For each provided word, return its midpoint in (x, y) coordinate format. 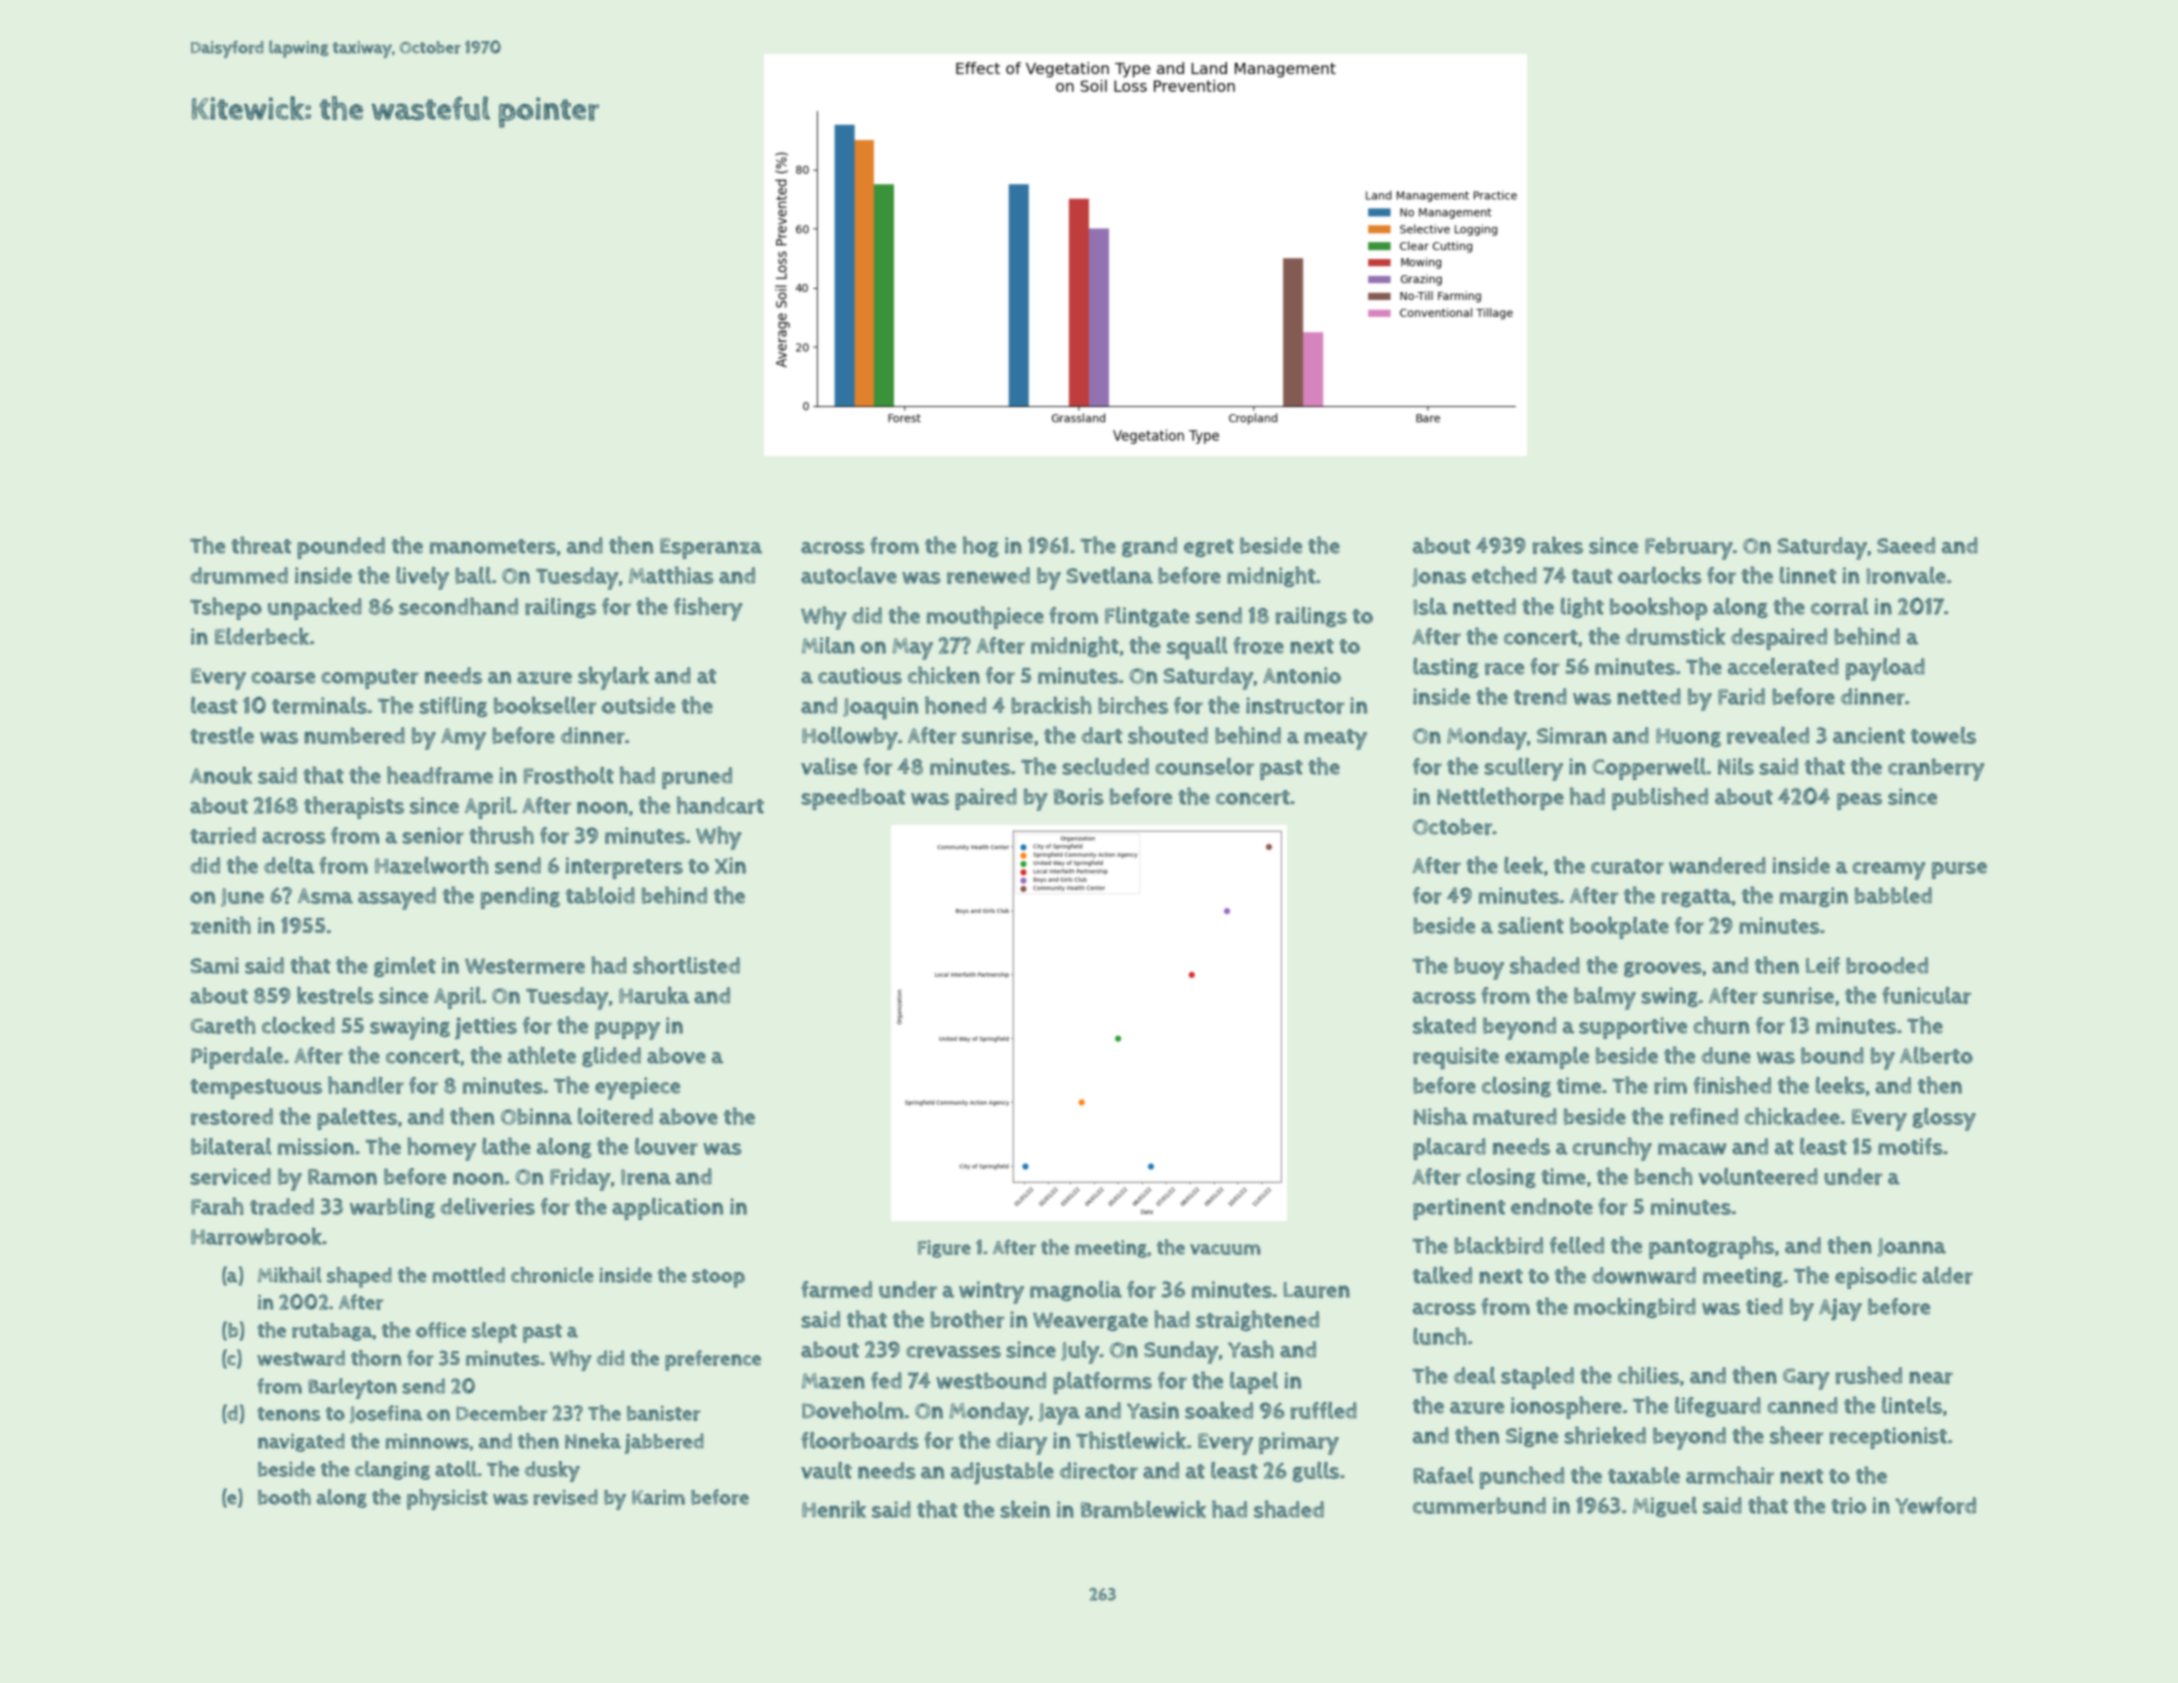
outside (638, 705)
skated (1444, 1025)
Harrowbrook (256, 1236)
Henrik (834, 1509)
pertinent (1459, 1209)
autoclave (849, 575)
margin (1814, 897)
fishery (708, 609)
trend (1540, 696)
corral (1840, 606)
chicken (944, 675)
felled (1577, 1245)
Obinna (536, 1116)
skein (1025, 1509)
